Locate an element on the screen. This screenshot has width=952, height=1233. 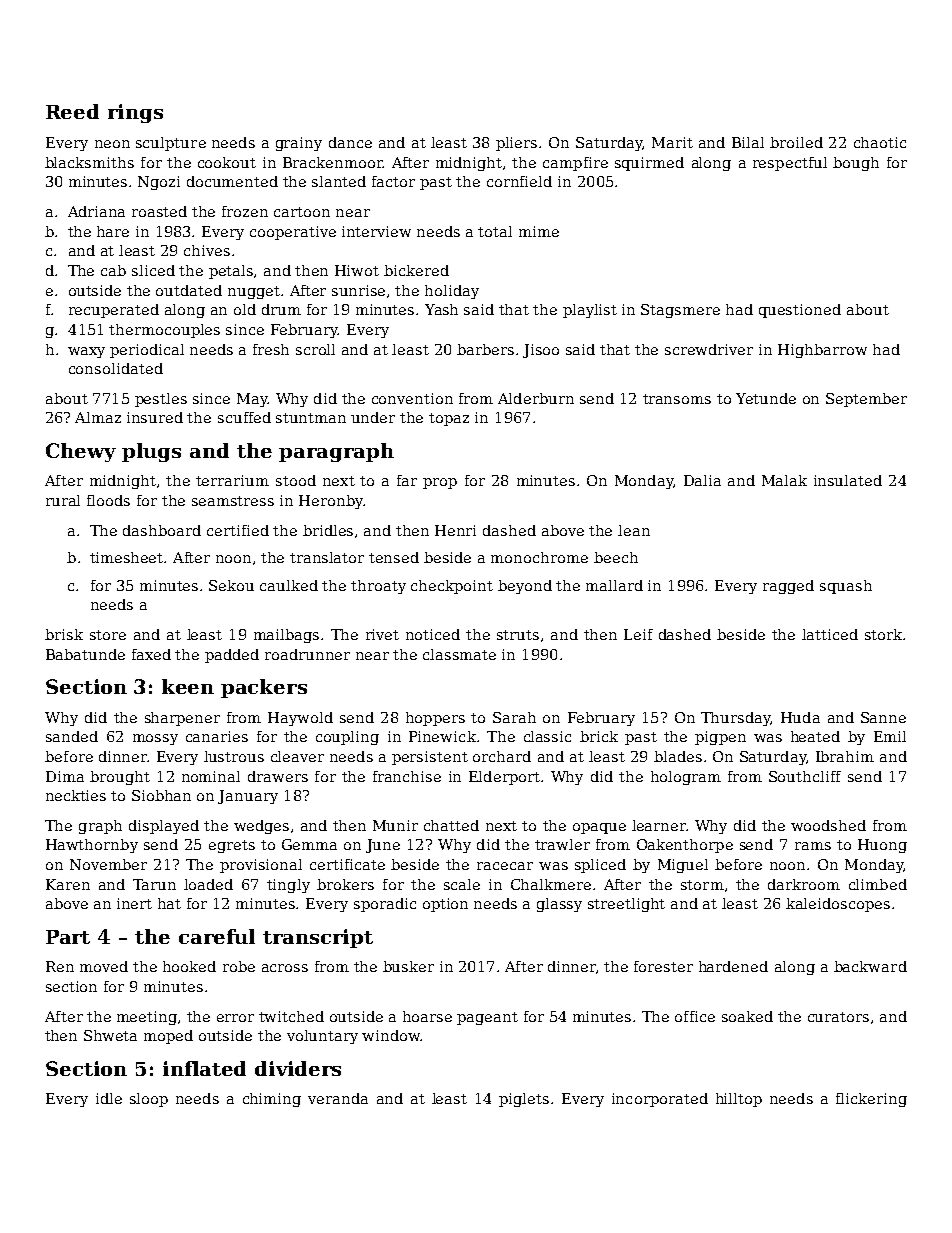
Thursday is located at coordinates (736, 719).
